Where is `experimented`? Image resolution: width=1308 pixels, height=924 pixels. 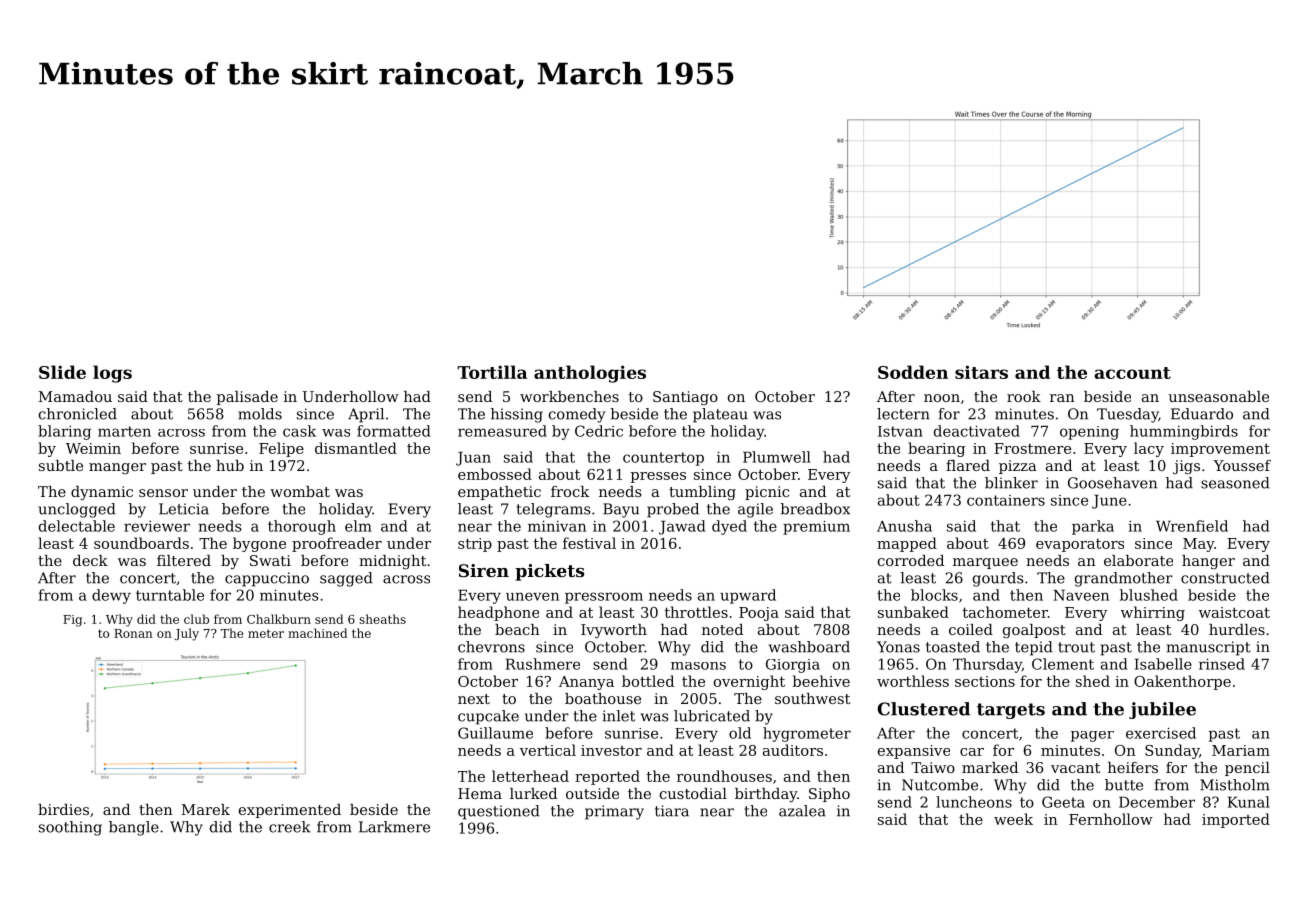
experimented is located at coordinates (290, 811).
